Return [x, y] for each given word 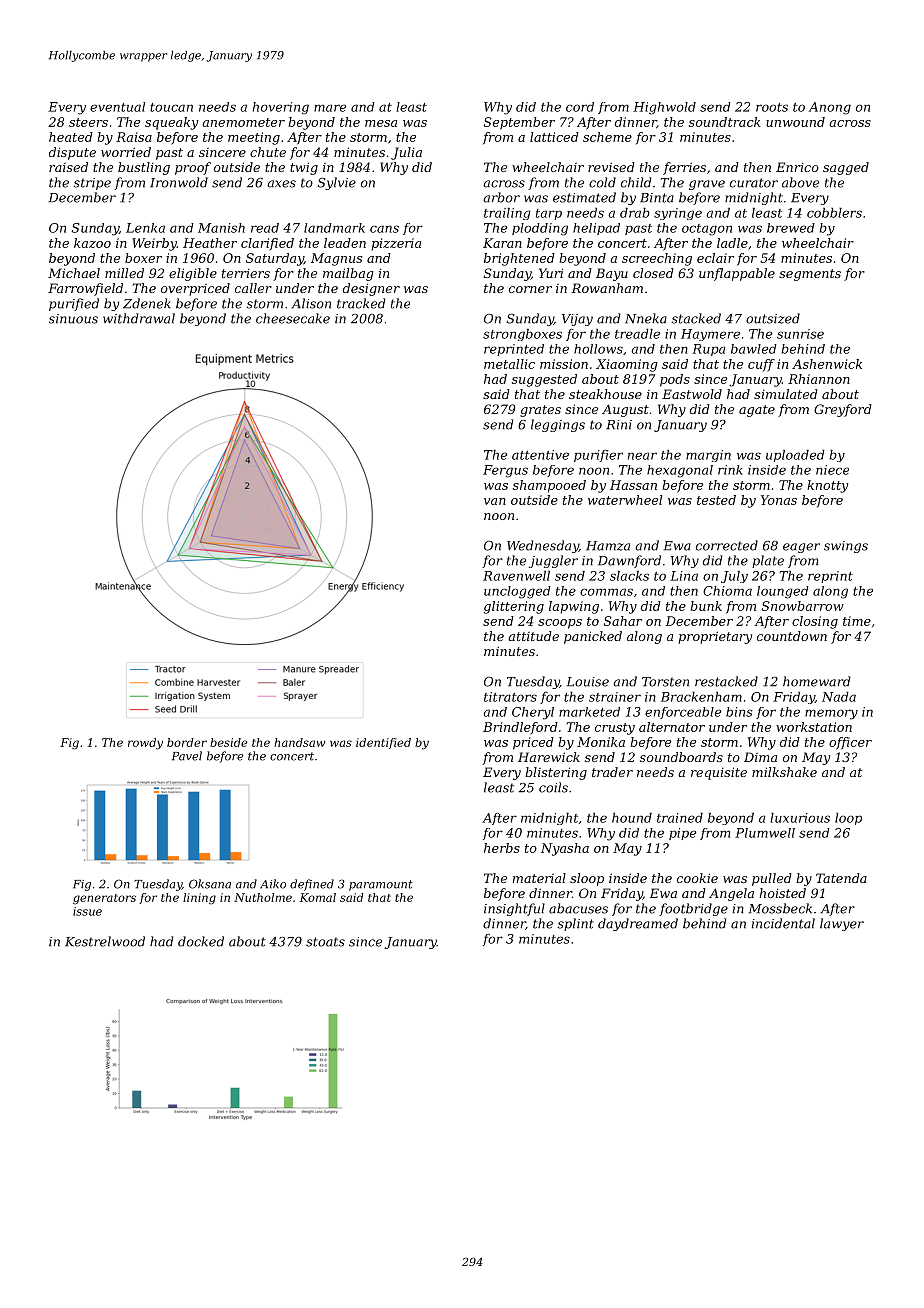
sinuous [73, 319]
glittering [514, 607]
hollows [598, 349]
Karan [502, 243]
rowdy [145, 744]
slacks [629, 576]
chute [268, 152]
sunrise [800, 334]
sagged [846, 168]
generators [104, 899]
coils [553, 787]
